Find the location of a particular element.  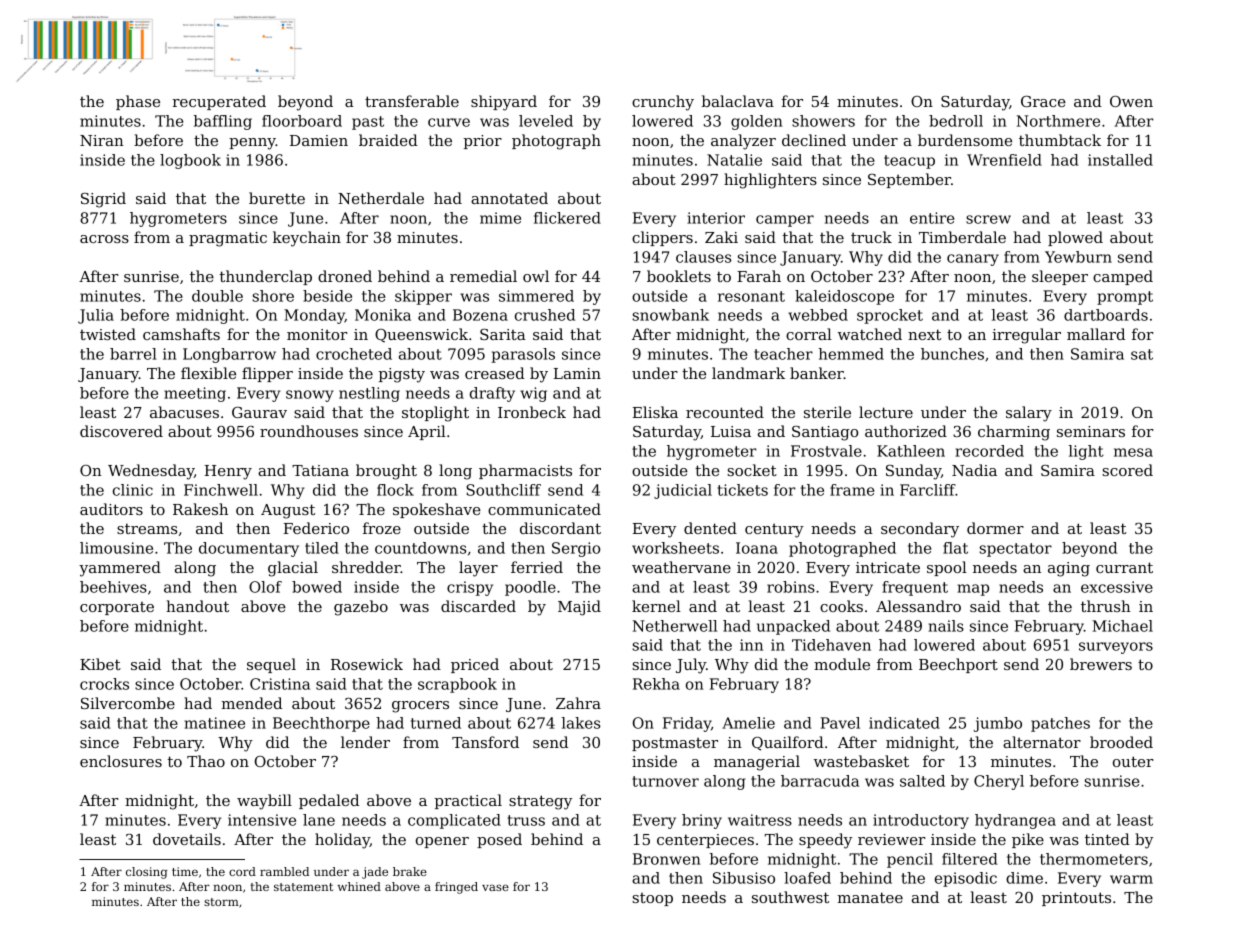

pharmacists is located at coordinates (525, 471).
